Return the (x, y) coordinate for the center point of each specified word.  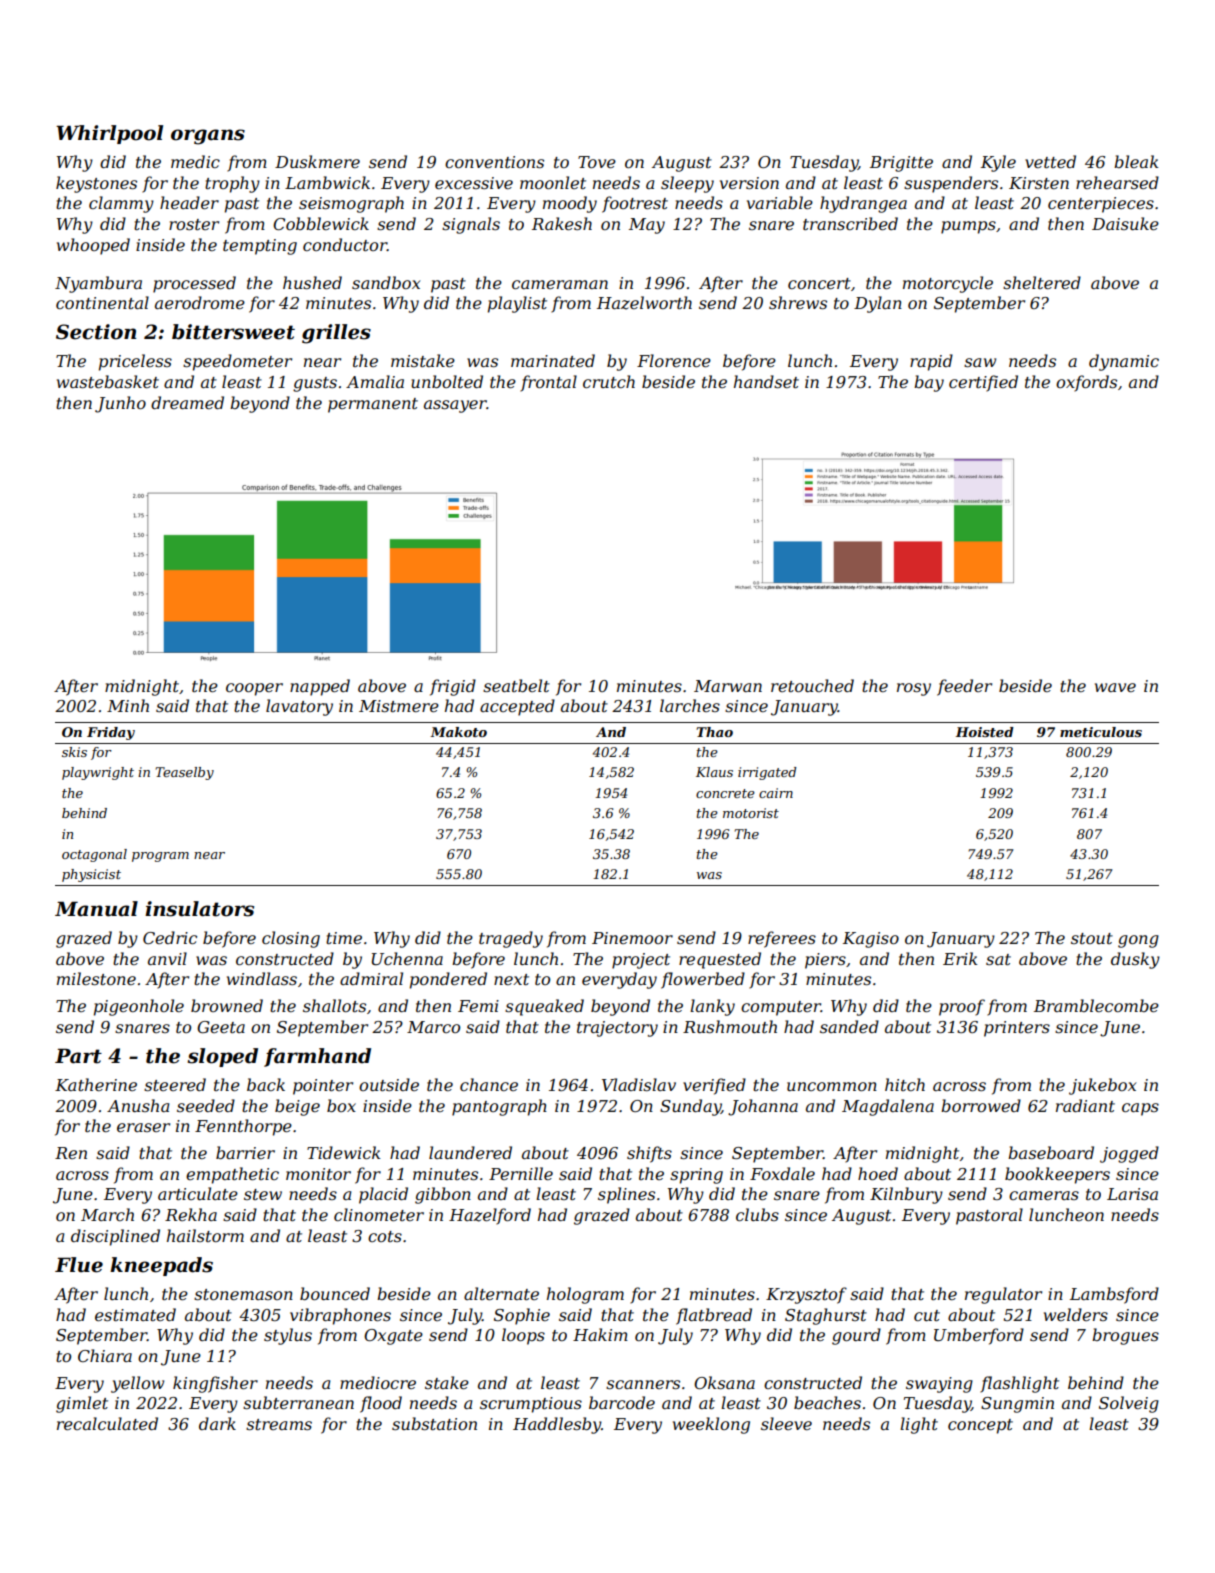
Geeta (221, 1027)
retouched (812, 685)
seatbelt (516, 685)
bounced (335, 1293)
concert (819, 283)
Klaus (714, 772)
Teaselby (185, 773)
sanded (849, 1026)
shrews (798, 302)
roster (194, 224)
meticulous (1101, 732)
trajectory (617, 1029)
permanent (373, 405)
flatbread (714, 1316)
